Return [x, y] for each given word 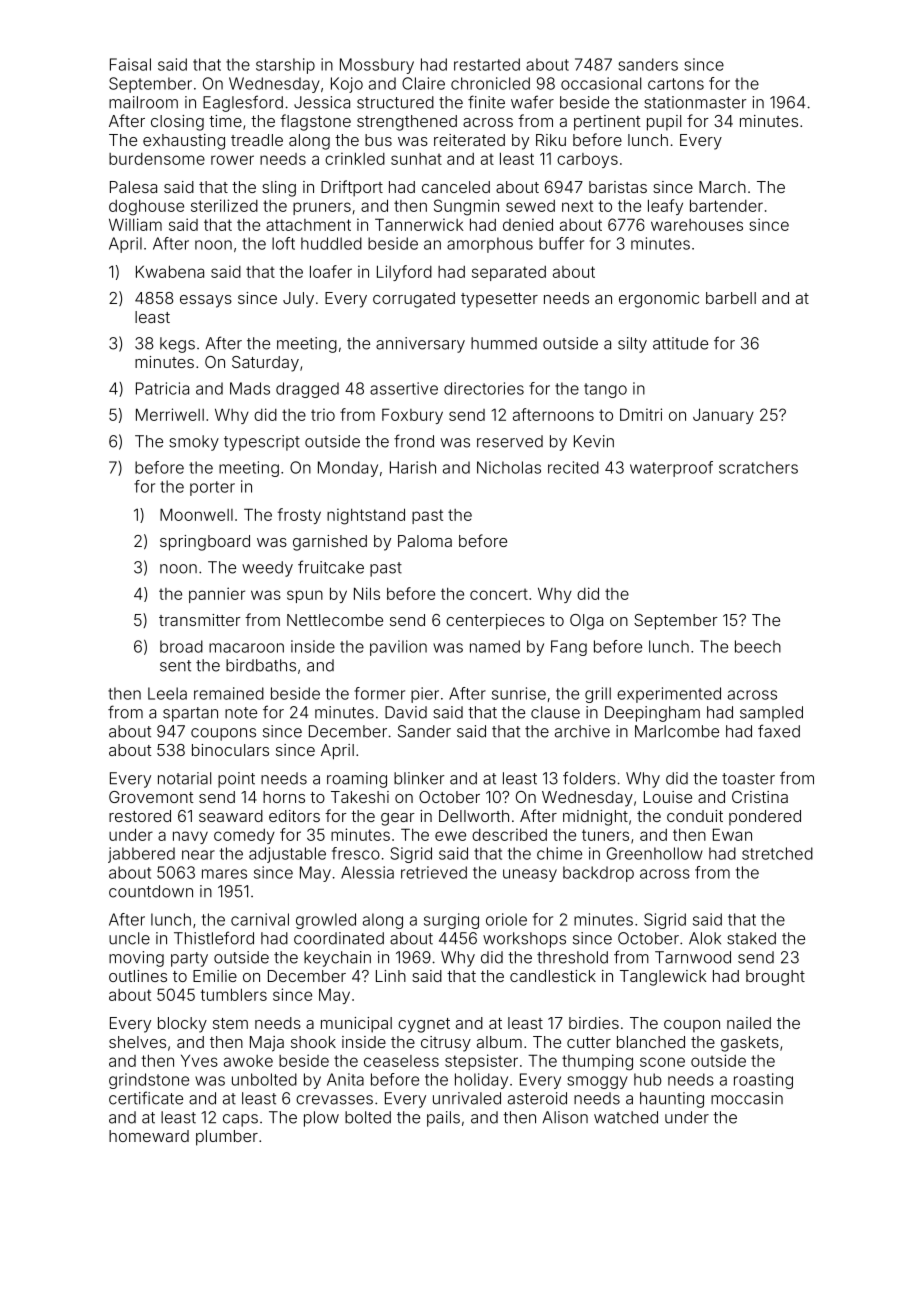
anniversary [420, 345]
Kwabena [170, 271]
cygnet [424, 1025]
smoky [194, 443]
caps [240, 1120]
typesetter [499, 300]
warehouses [697, 225]
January [723, 416]
